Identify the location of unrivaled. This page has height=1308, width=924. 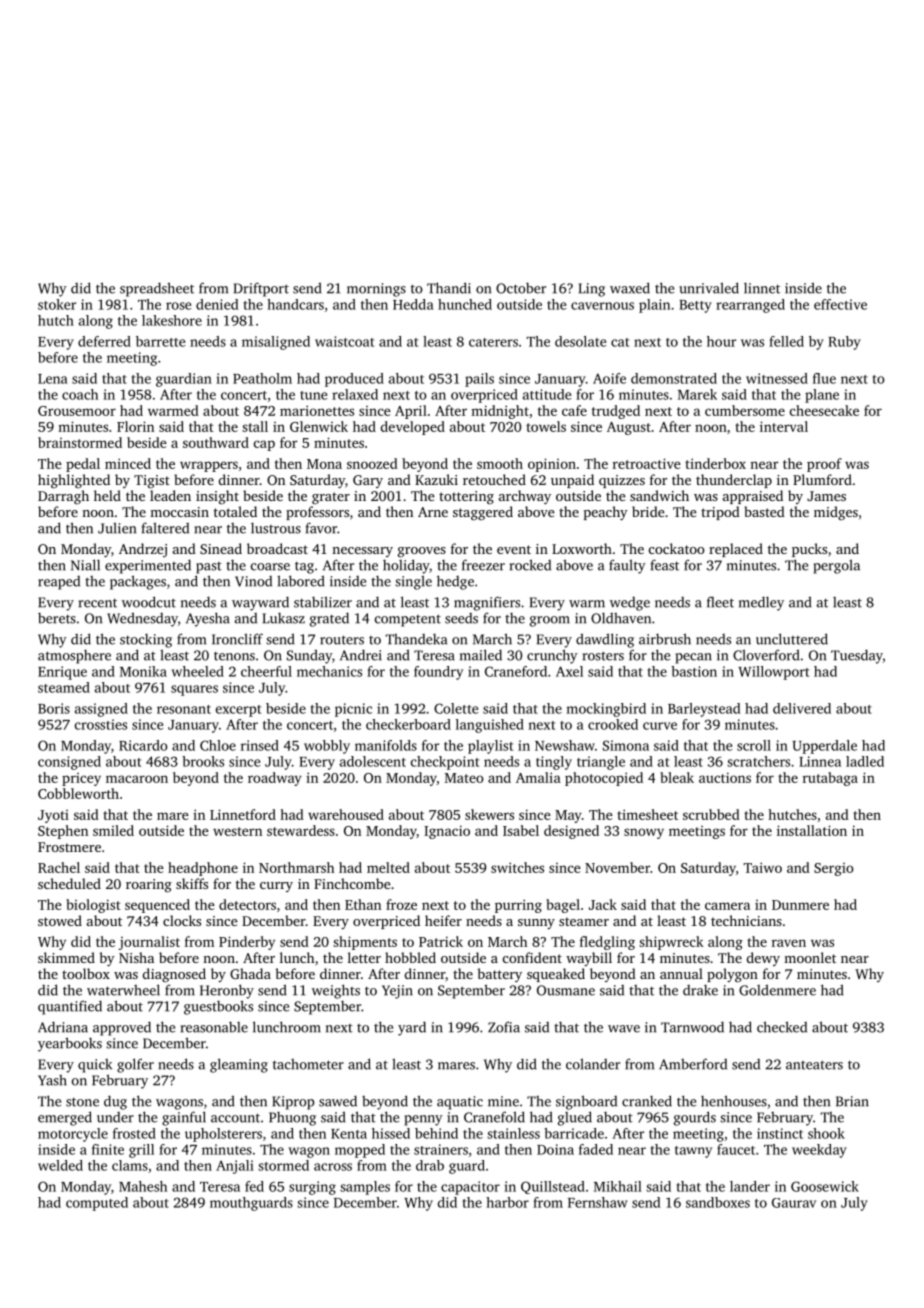
(709, 288).
